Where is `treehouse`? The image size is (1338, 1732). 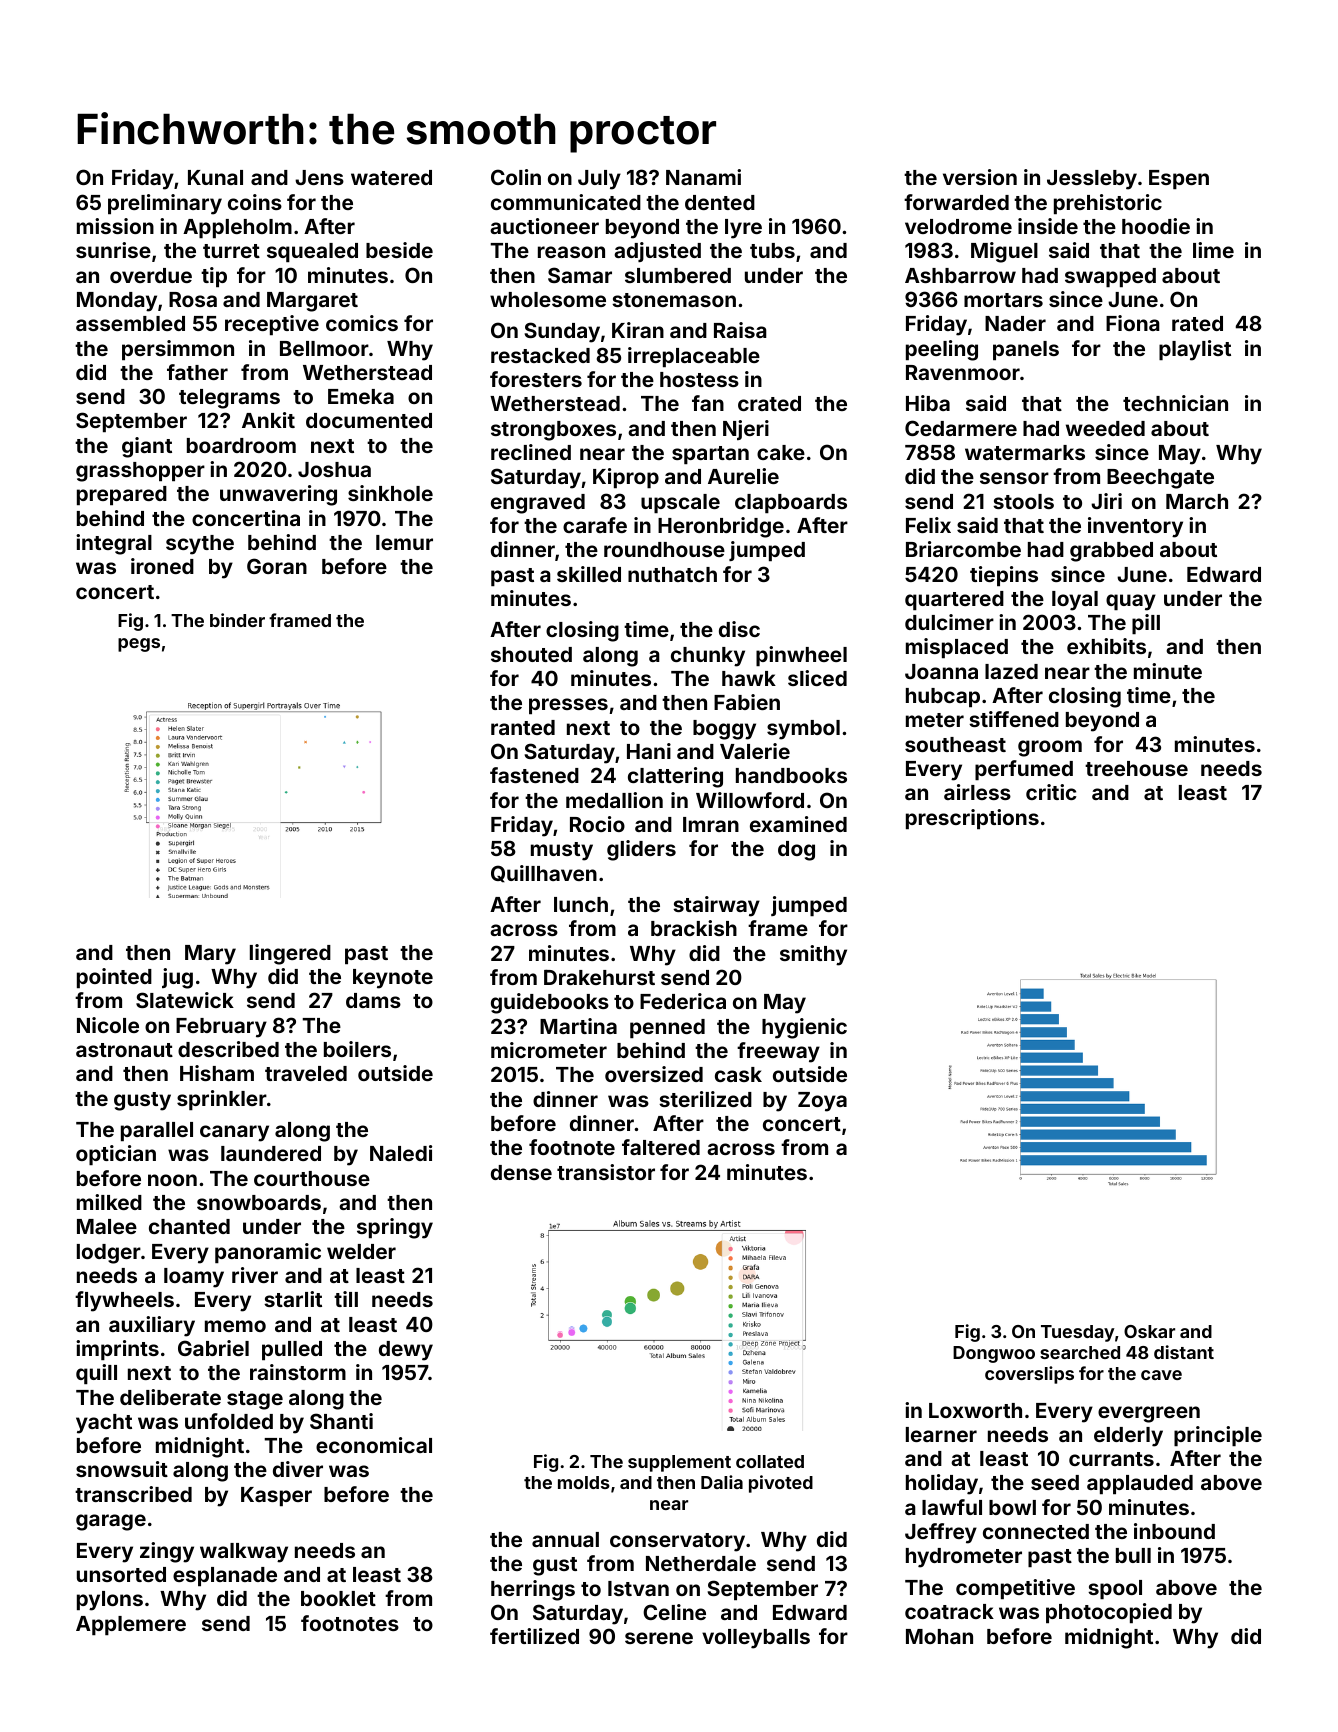 treehouse is located at coordinates (1136, 768).
